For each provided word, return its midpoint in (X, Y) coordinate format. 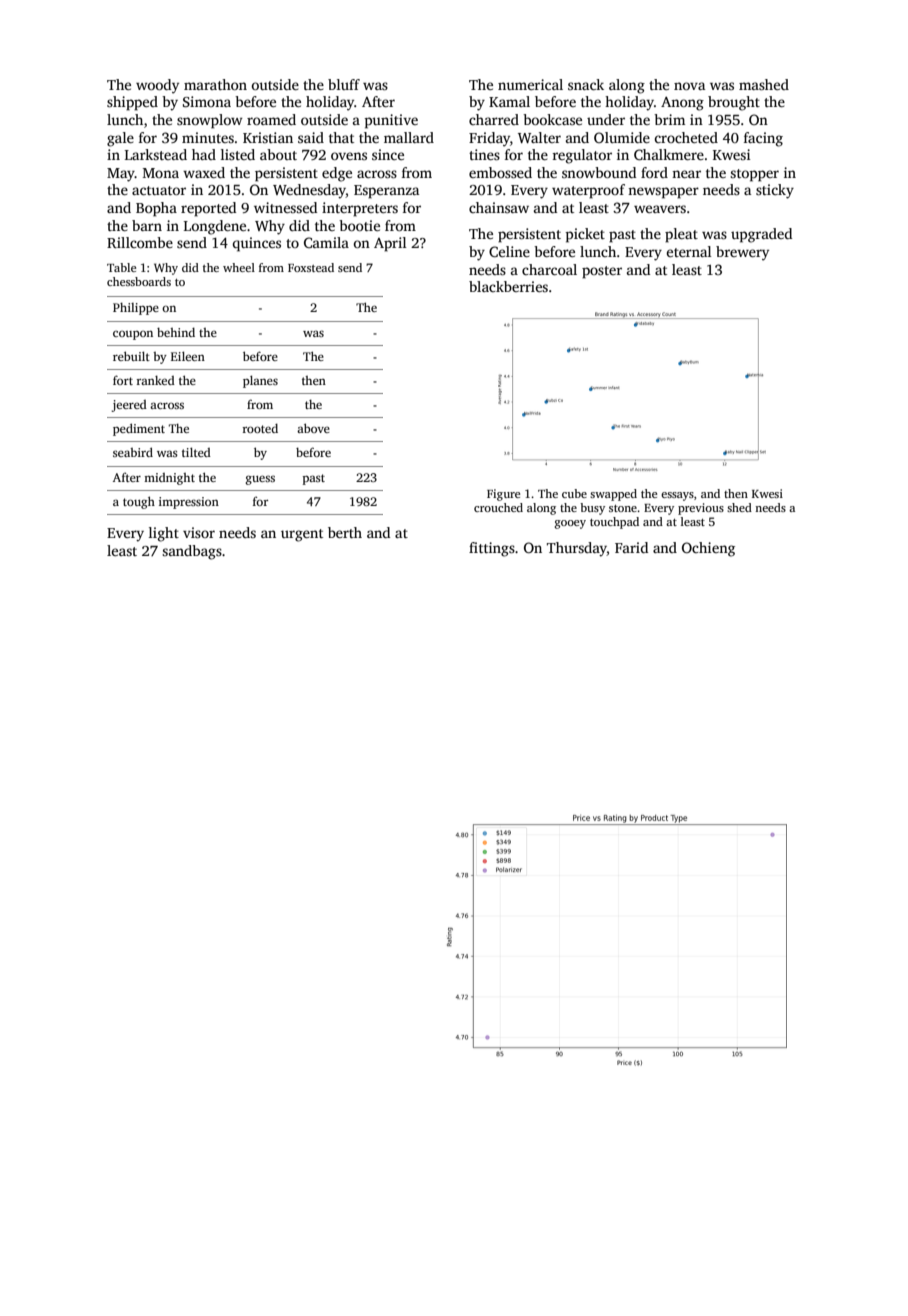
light (164, 534)
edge (337, 174)
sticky (775, 191)
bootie (359, 225)
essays (677, 496)
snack (586, 84)
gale (120, 139)
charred (494, 119)
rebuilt (131, 356)
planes (260, 381)
